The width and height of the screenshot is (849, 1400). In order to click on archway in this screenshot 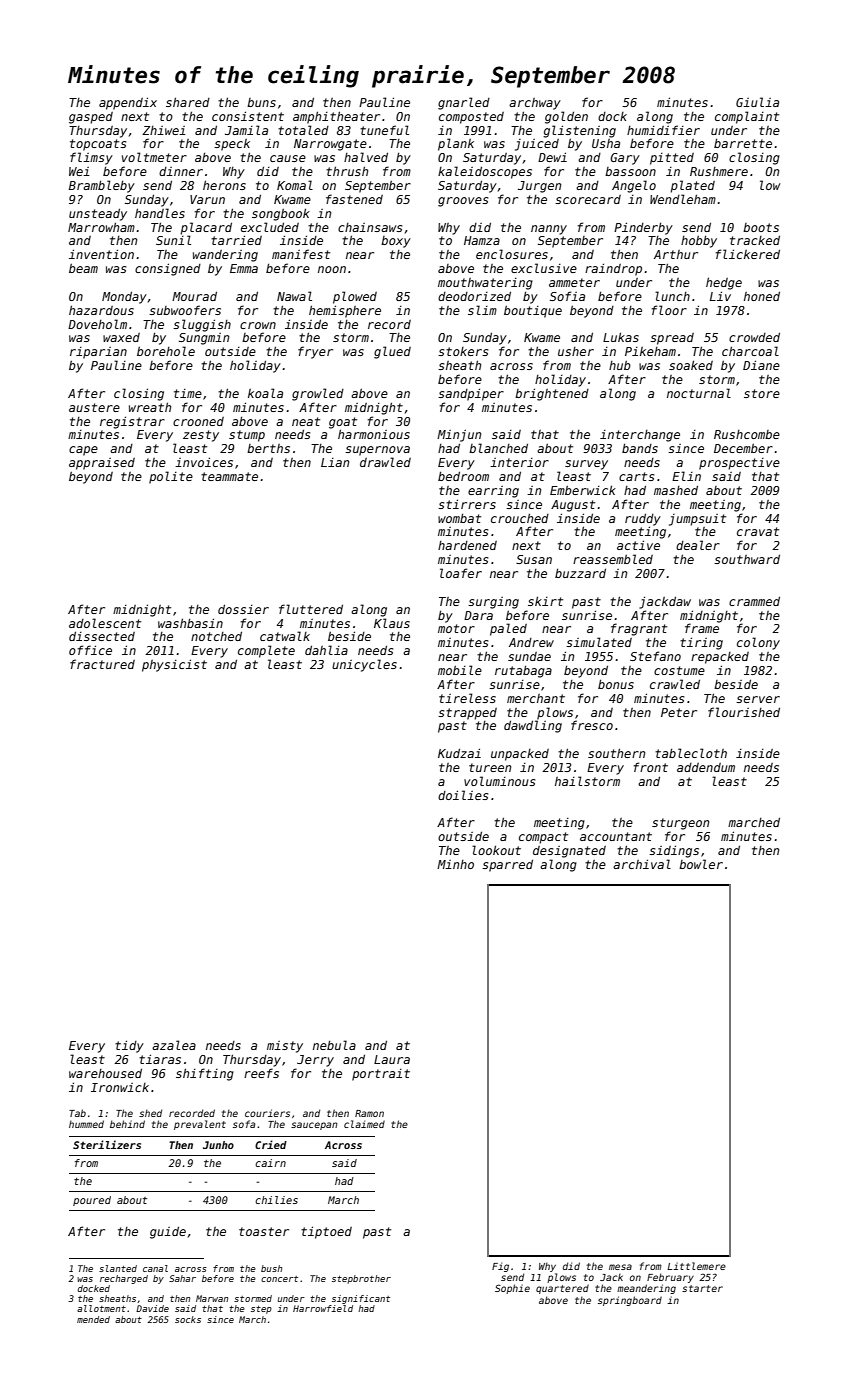, I will do `click(535, 104)`.
